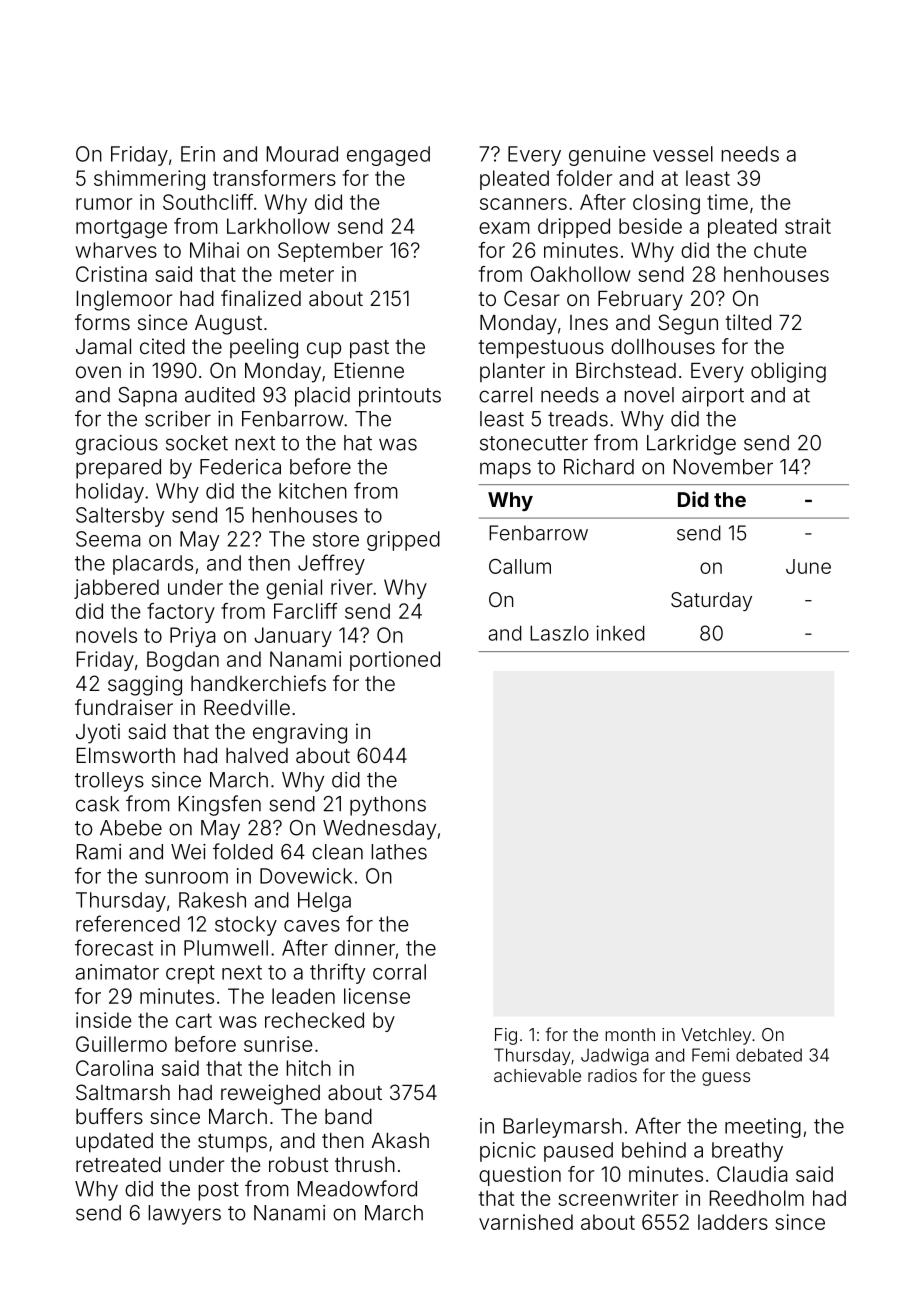 This image has height=1311, width=924. Describe the element at coordinates (306, 876) in the image. I see `Dovewick` at that location.
